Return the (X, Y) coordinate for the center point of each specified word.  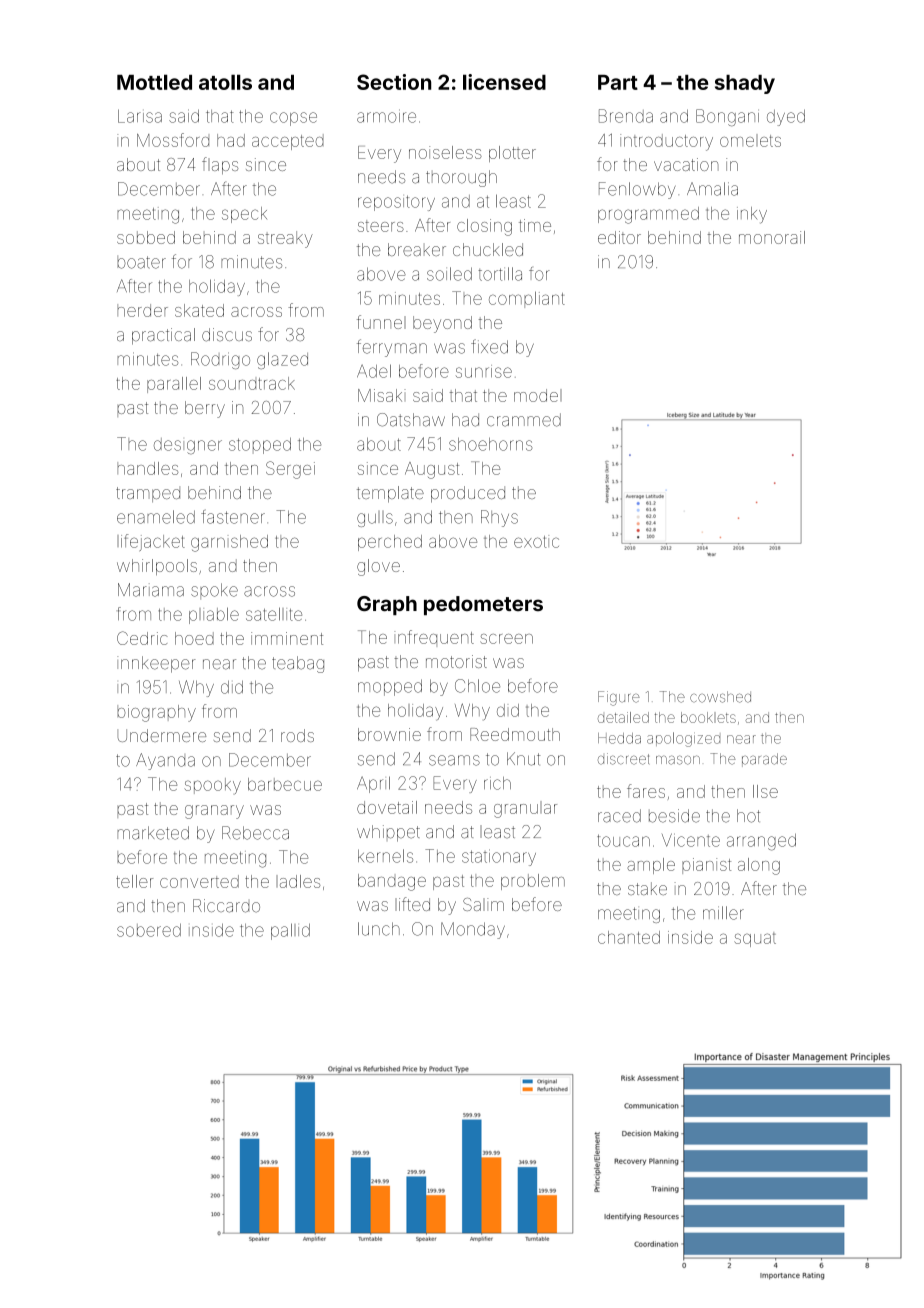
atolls (225, 82)
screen (506, 639)
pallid (290, 931)
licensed (504, 82)
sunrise (484, 371)
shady (745, 84)
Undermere (162, 735)
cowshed (720, 697)
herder (142, 310)
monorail (772, 237)
